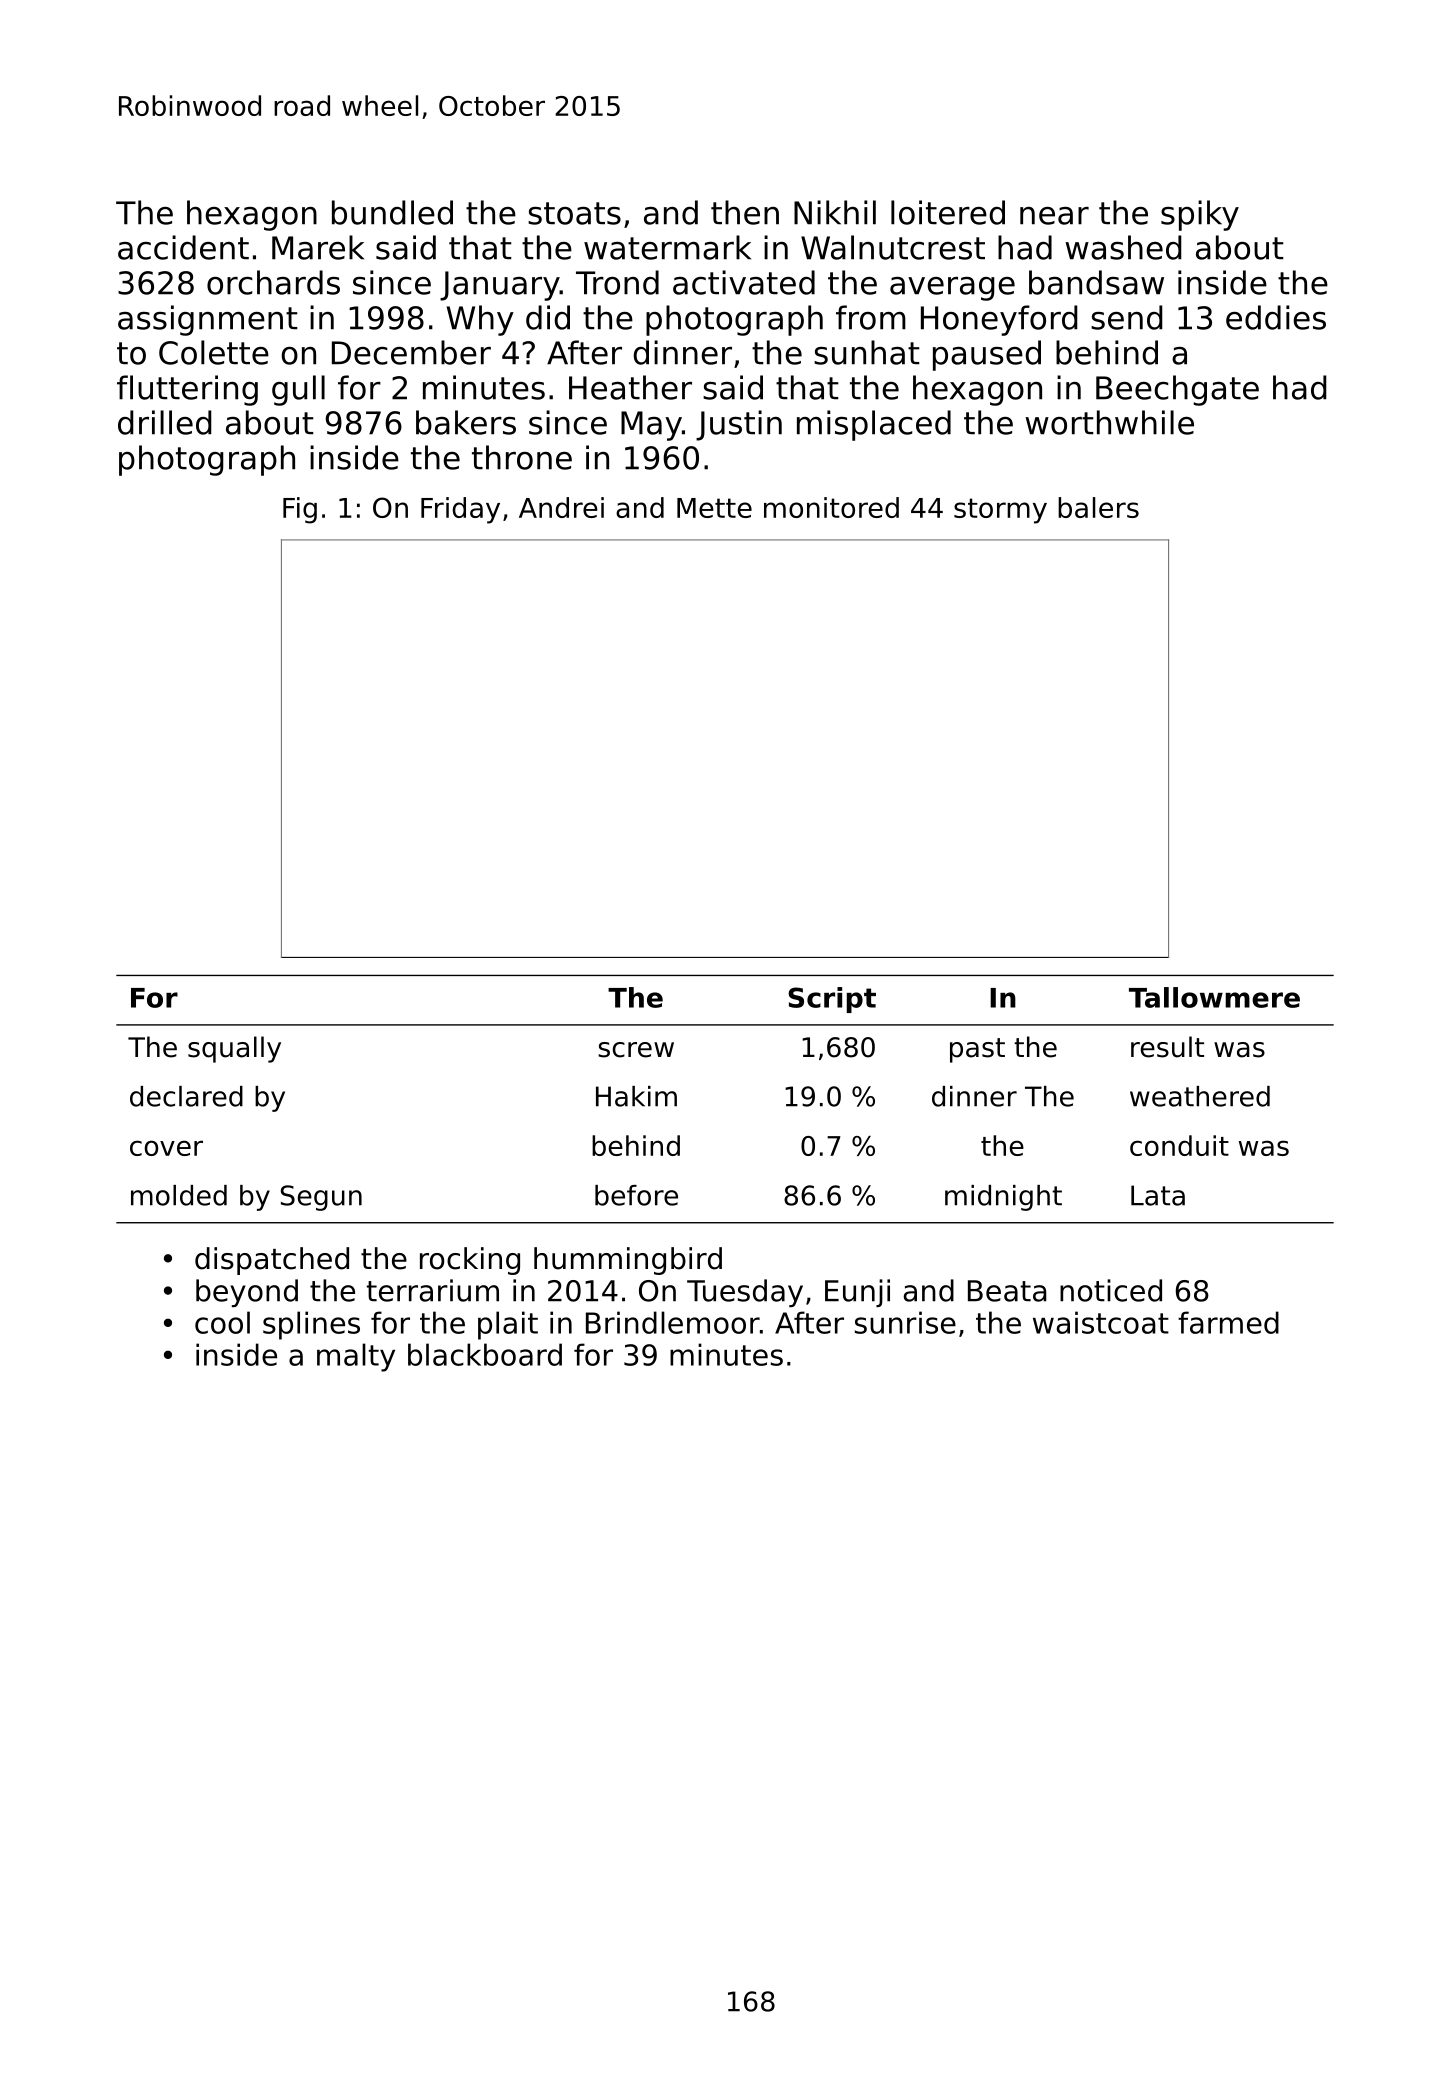 The image size is (1450, 2100). Describe the element at coordinates (234, 1049) in the image. I see `squally` at that location.
